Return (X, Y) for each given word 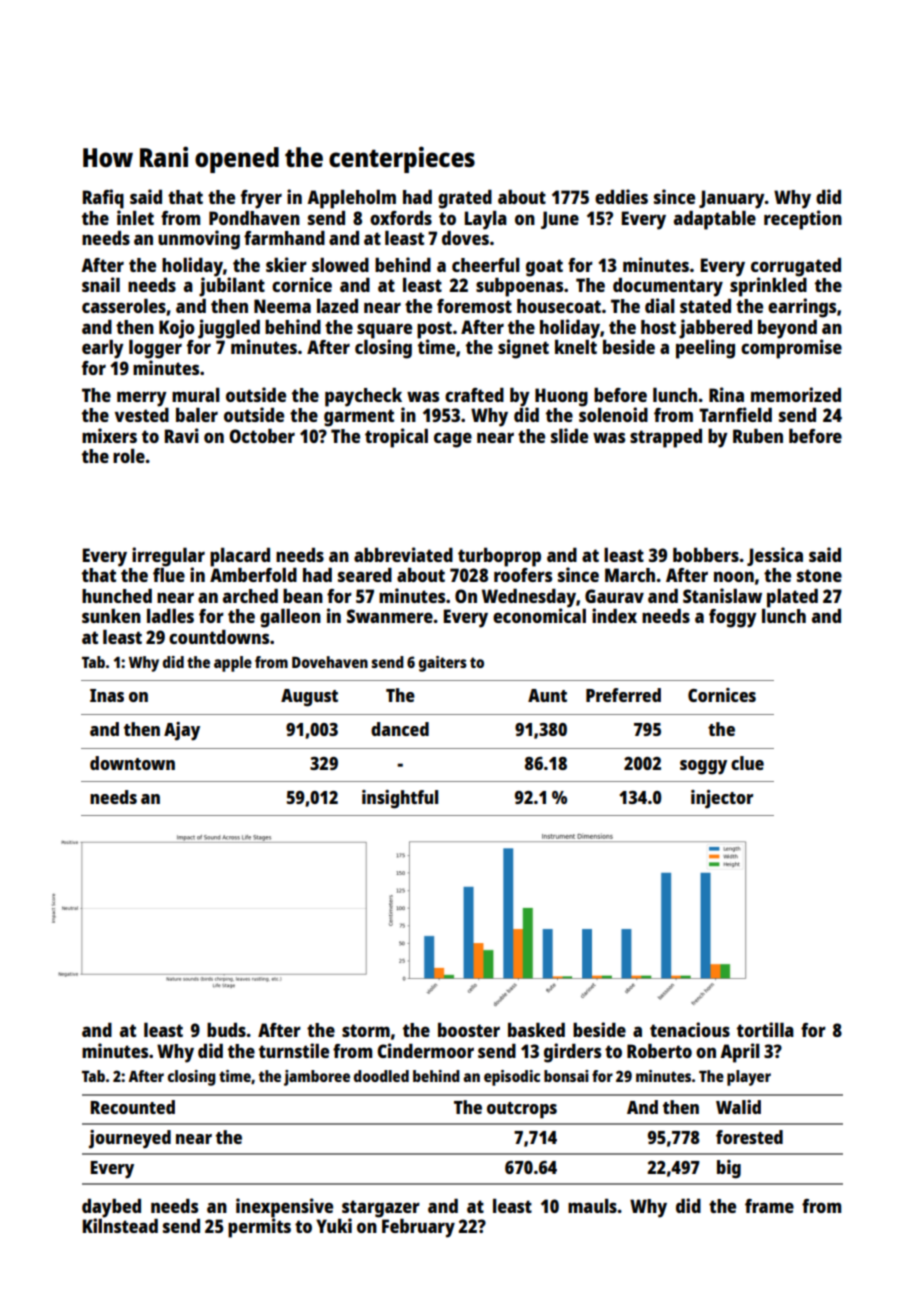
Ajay (182, 731)
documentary (668, 287)
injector (722, 799)
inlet (135, 217)
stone (819, 575)
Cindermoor (425, 1050)
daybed (111, 1208)
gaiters (443, 664)
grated (465, 199)
